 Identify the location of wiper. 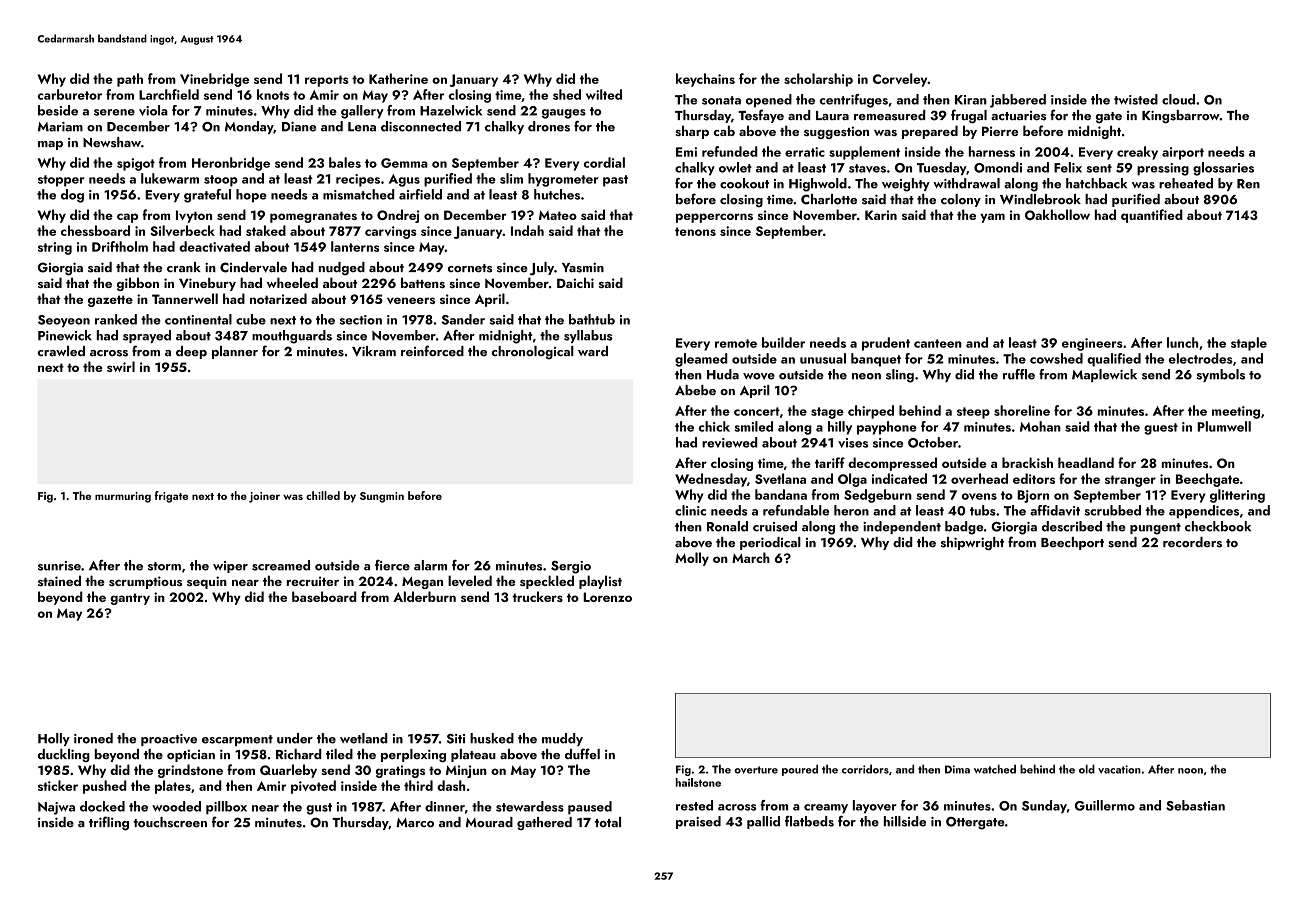
(230, 567).
